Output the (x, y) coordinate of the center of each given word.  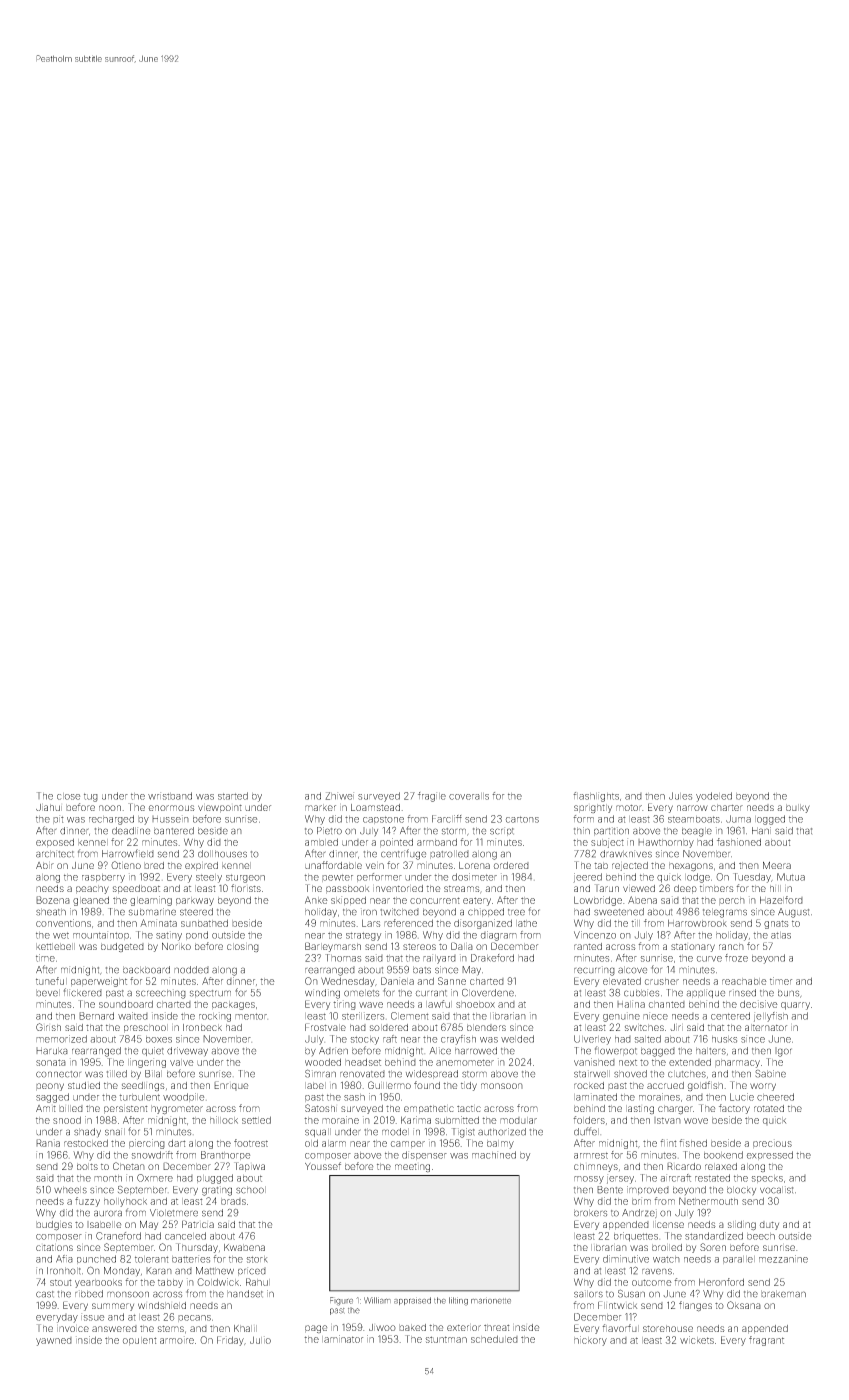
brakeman (783, 1294)
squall (318, 1132)
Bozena (53, 900)
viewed (639, 888)
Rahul (258, 1282)
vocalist (776, 1190)
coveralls (469, 796)
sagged (52, 1098)
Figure (341, 1301)
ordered (511, 865)
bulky (798, 808)
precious (772, 1143)
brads (233, 1201)
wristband (170, 796)
